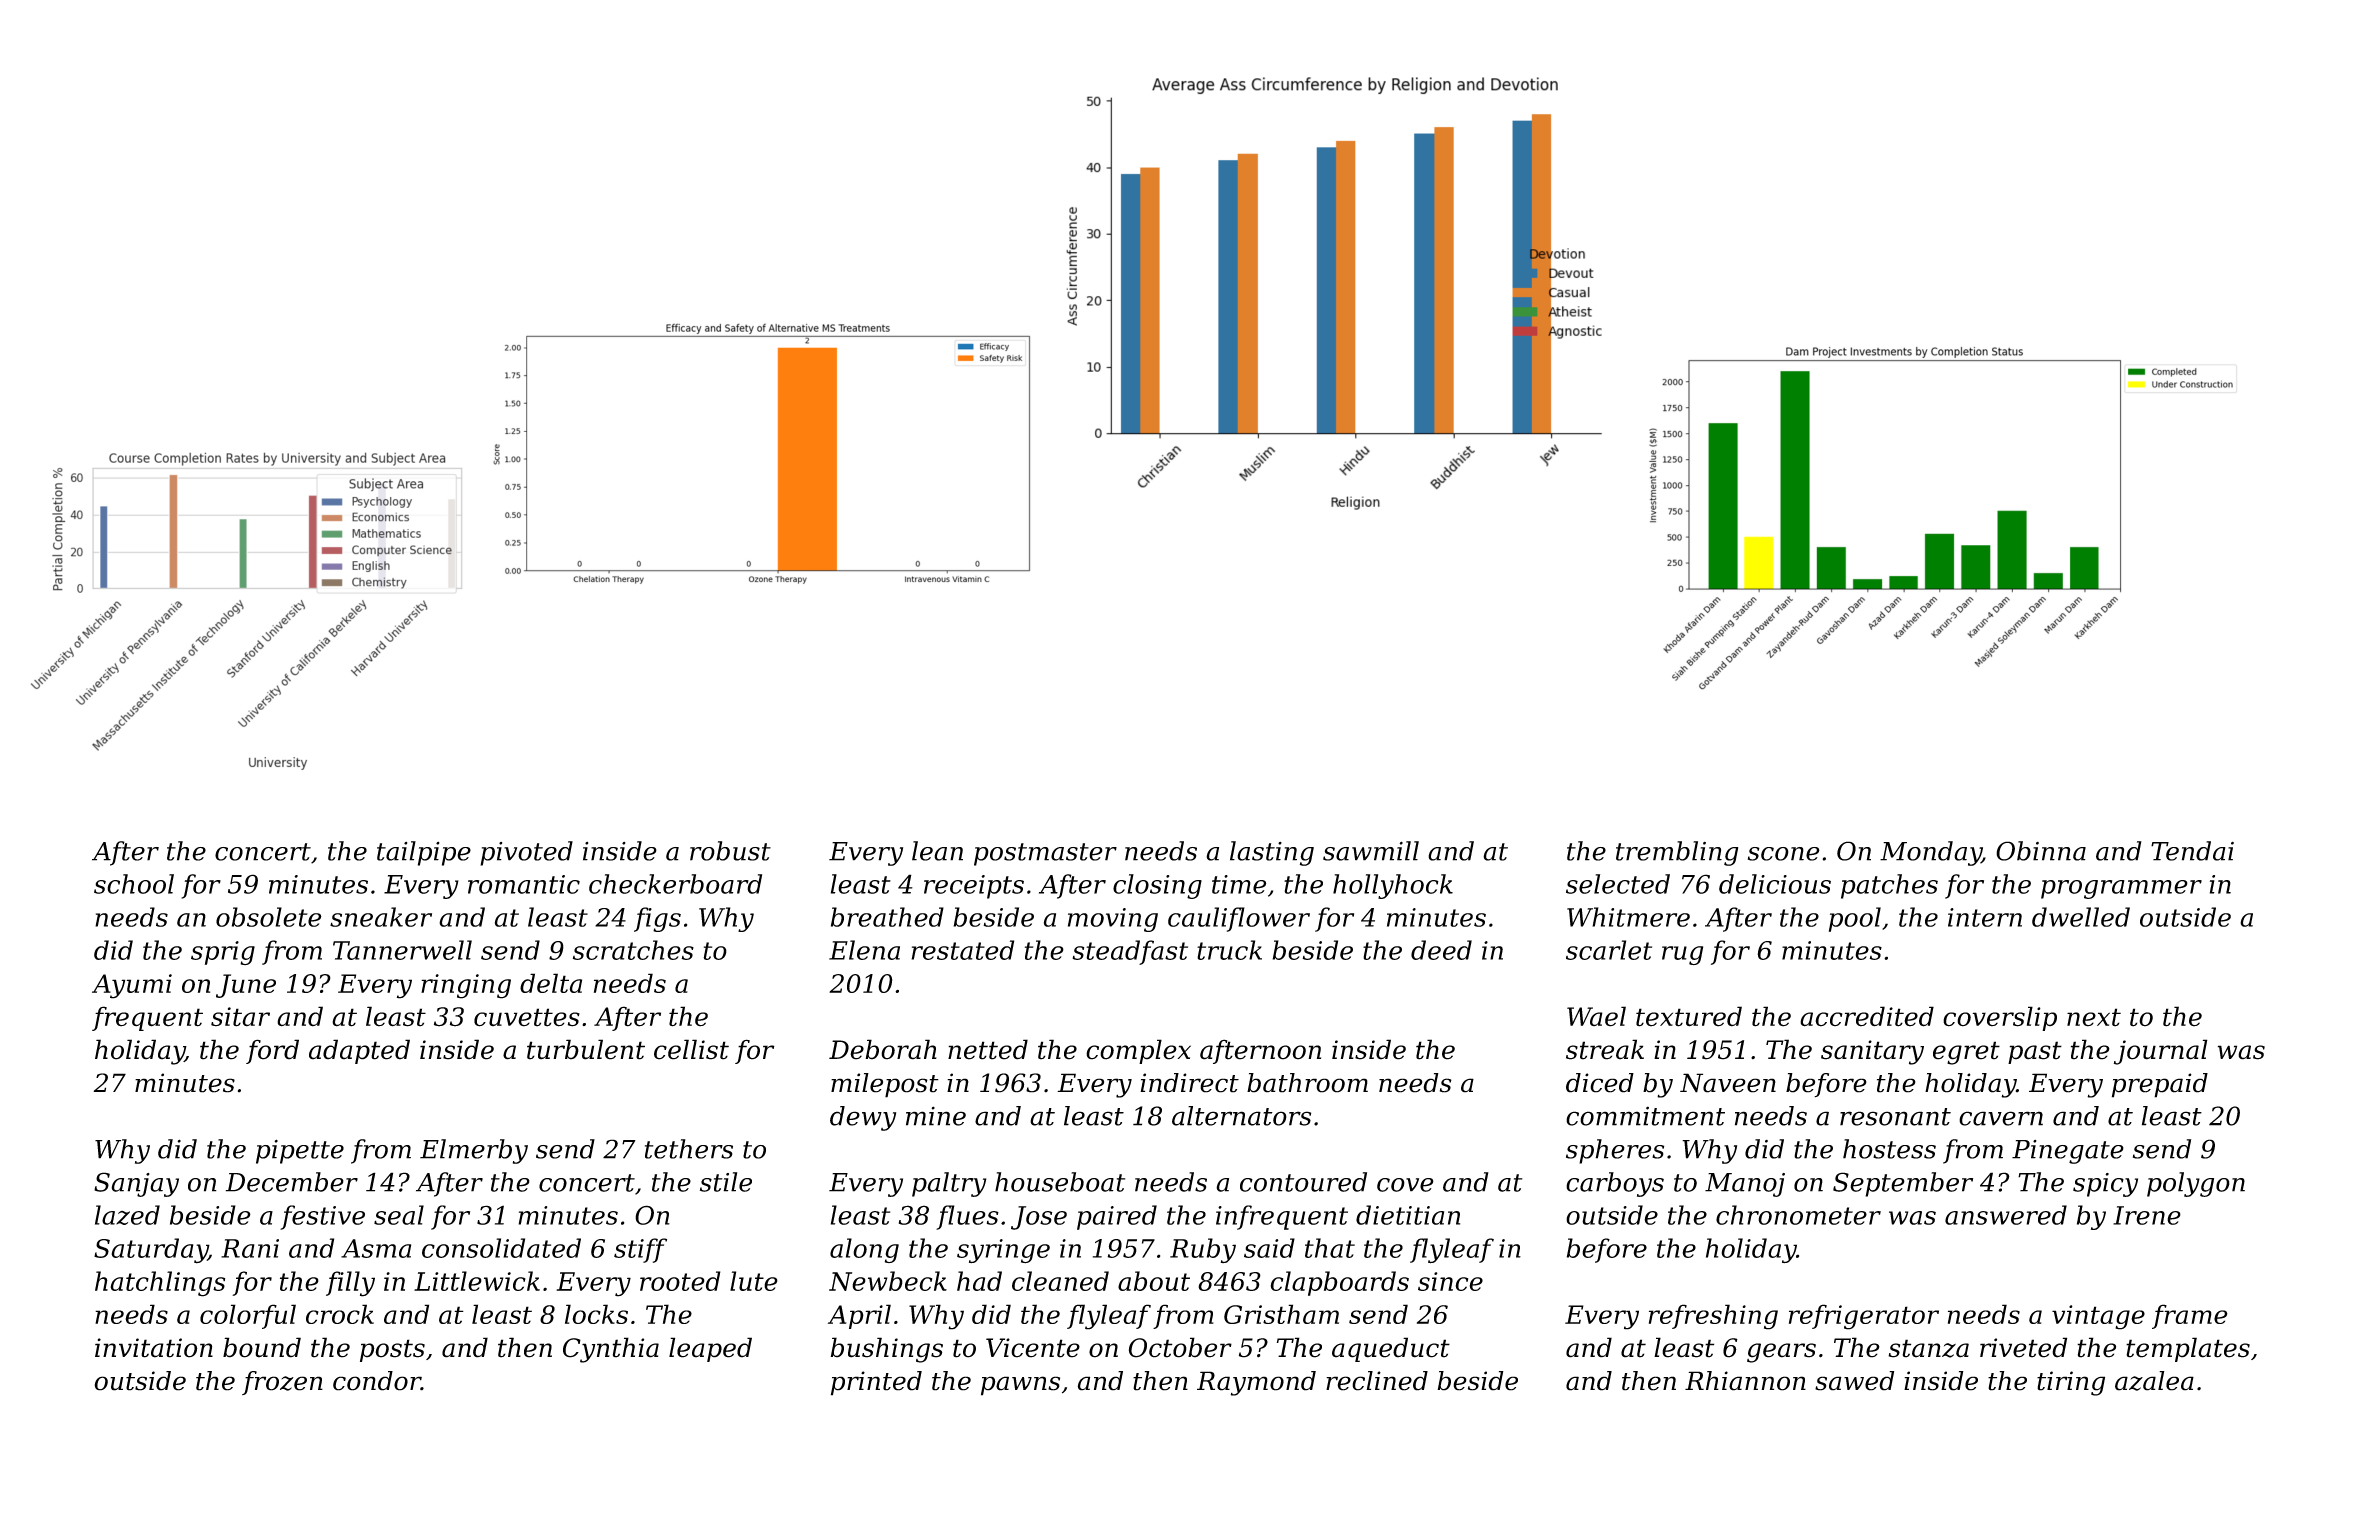 This page has height=1528, width=2361. What do you see at coordinates (477, 1281) in the page?
I see `Littlewick` at bounding box center [477, 1281].
